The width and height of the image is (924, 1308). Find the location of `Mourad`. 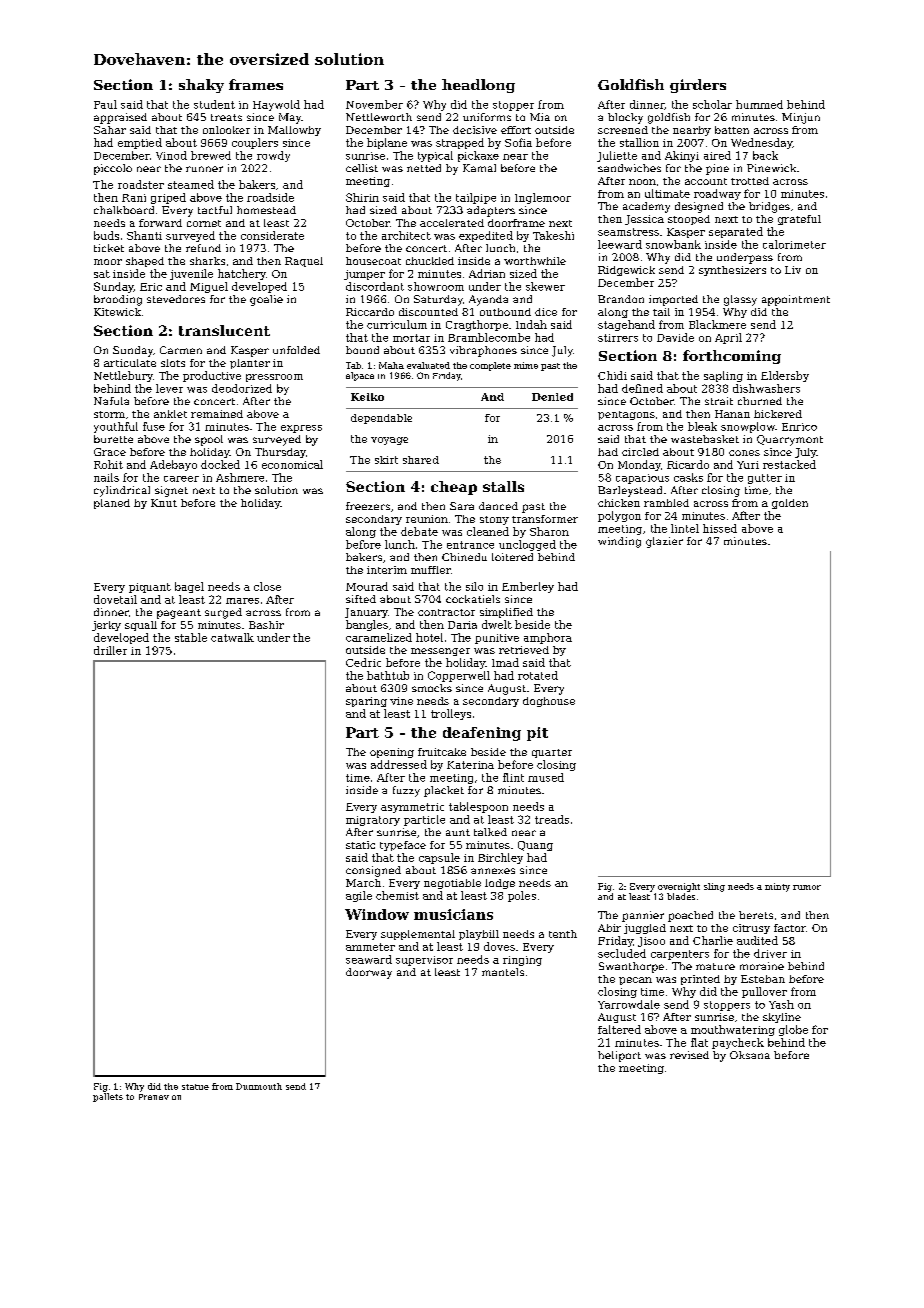

Mourad is located at coordinates (367, 586).
